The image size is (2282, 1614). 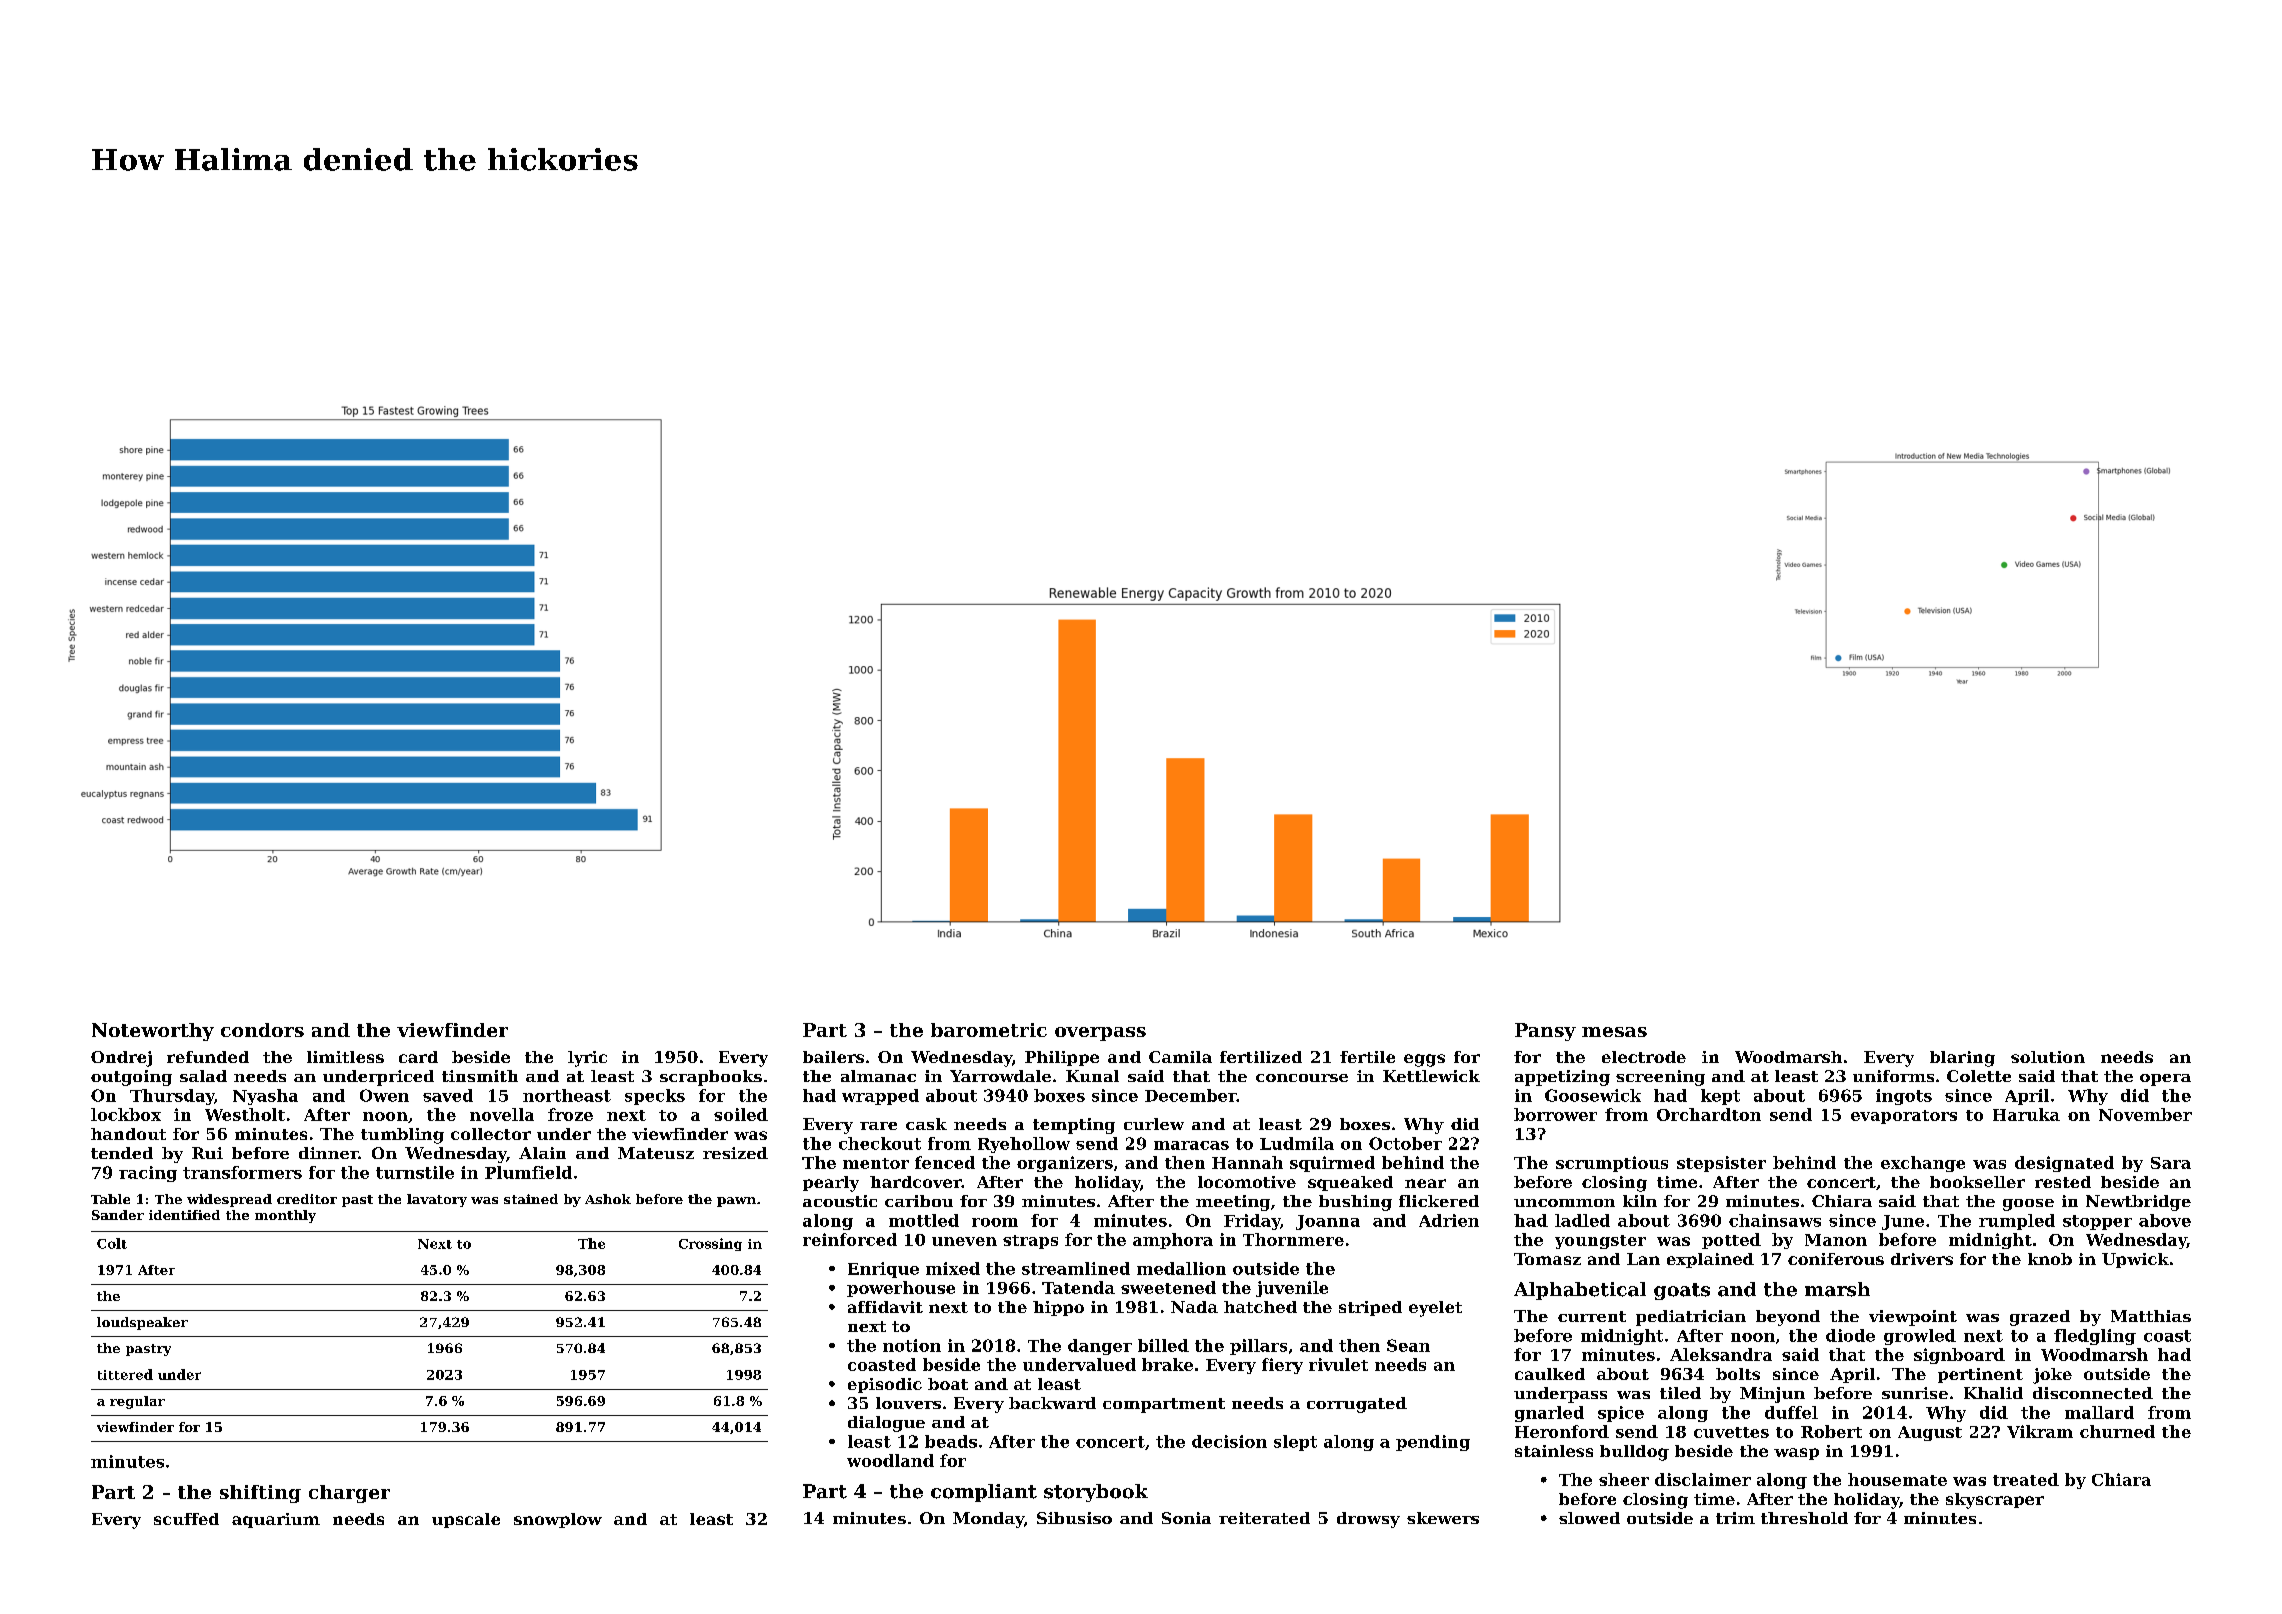 I want to click on regular, so click(x=137, y=1402).
